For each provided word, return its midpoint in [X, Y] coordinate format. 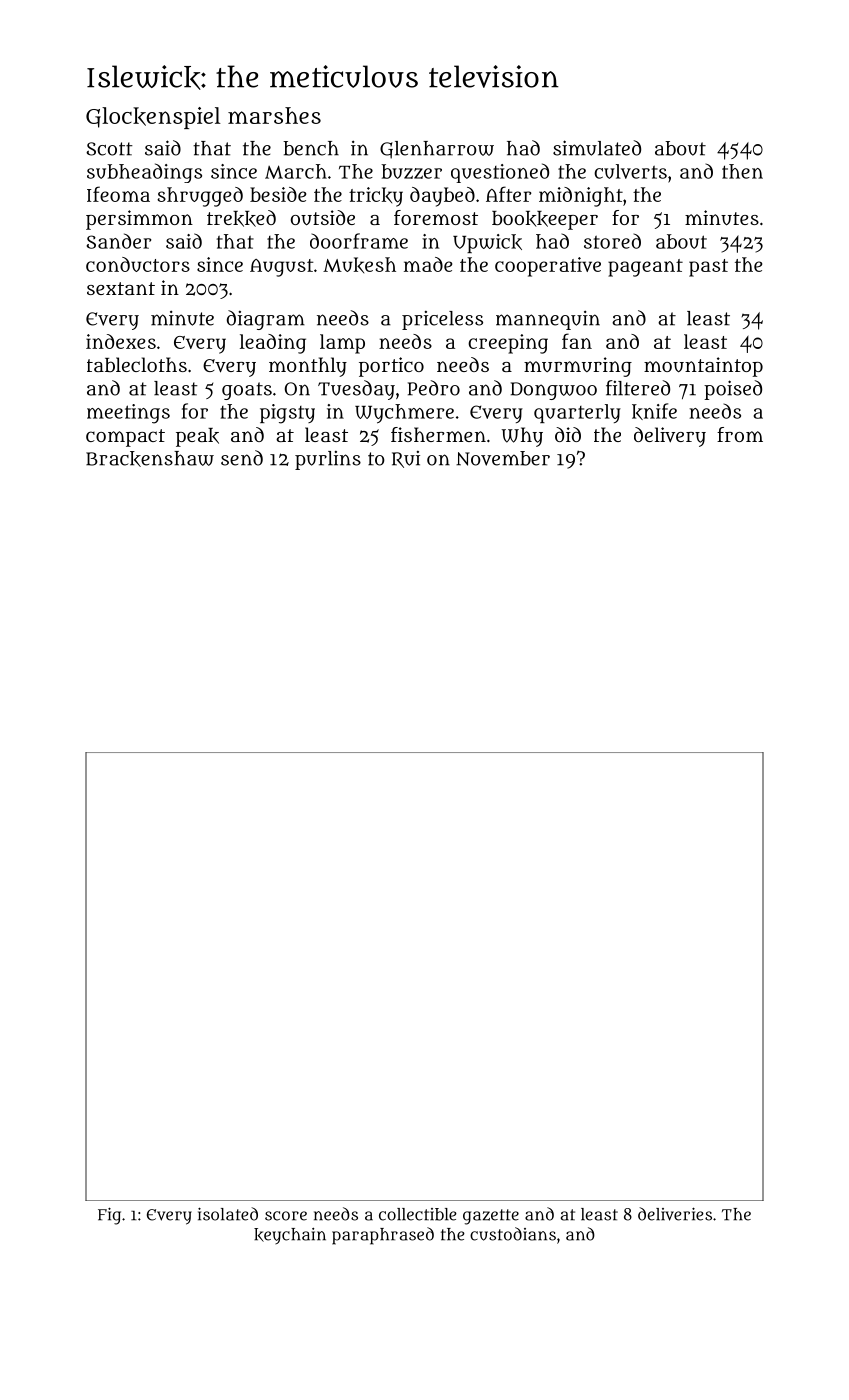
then [742, 171]
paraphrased [383, 1236]
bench [311, 148]
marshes [274, 115]
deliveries [675, 1214]
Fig [109, 1216]
